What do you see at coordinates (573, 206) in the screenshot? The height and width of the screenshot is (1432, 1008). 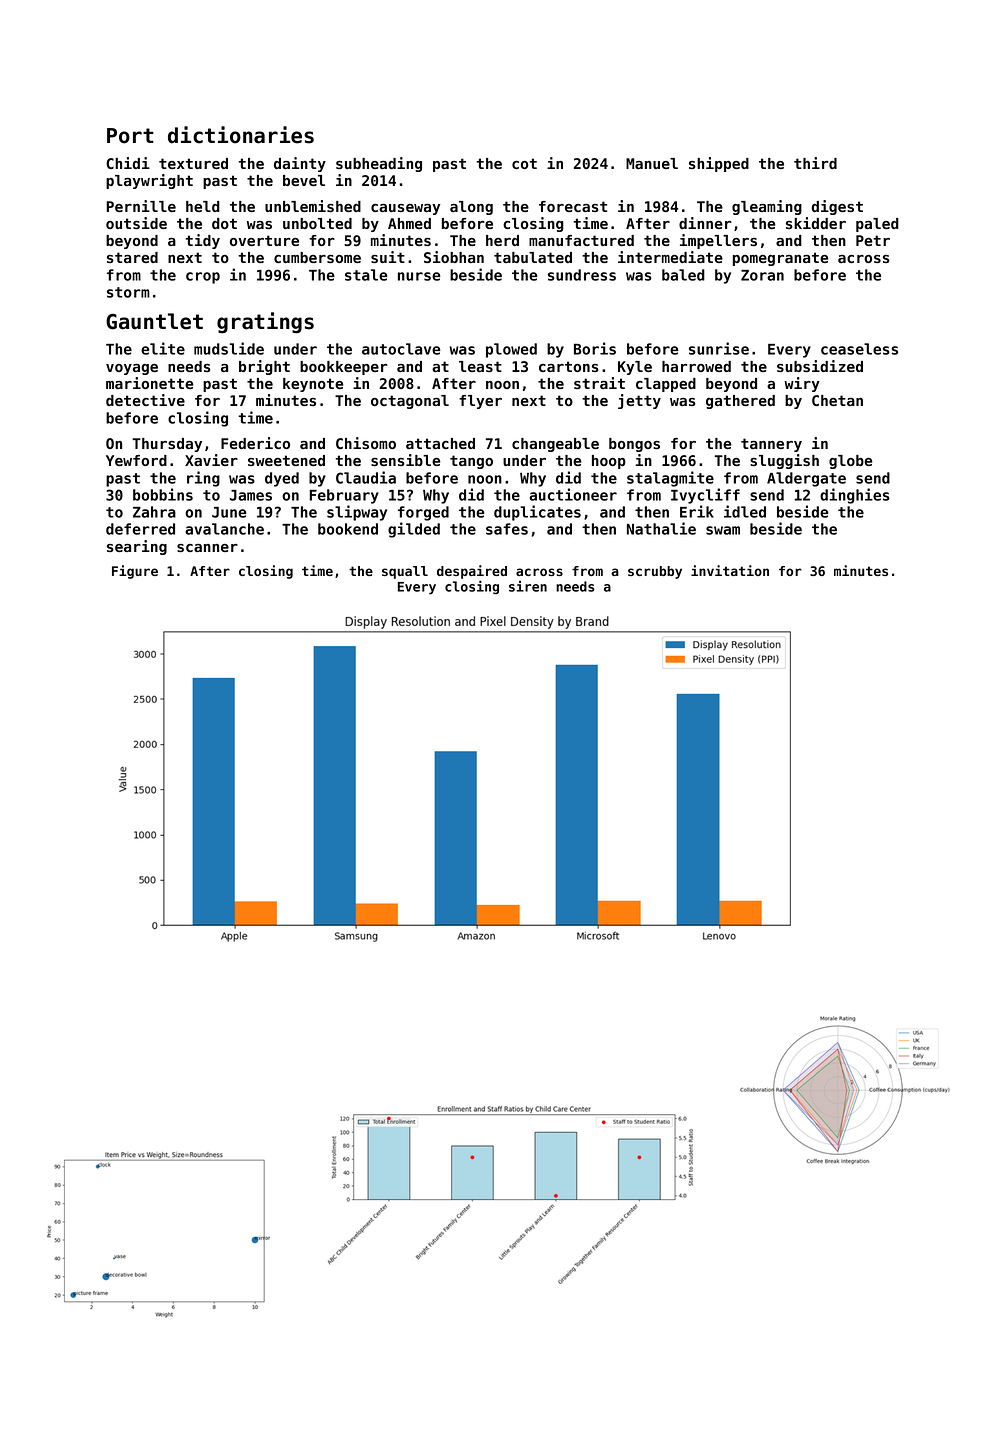 I see `forecast` at bounding box center [573, 206].
